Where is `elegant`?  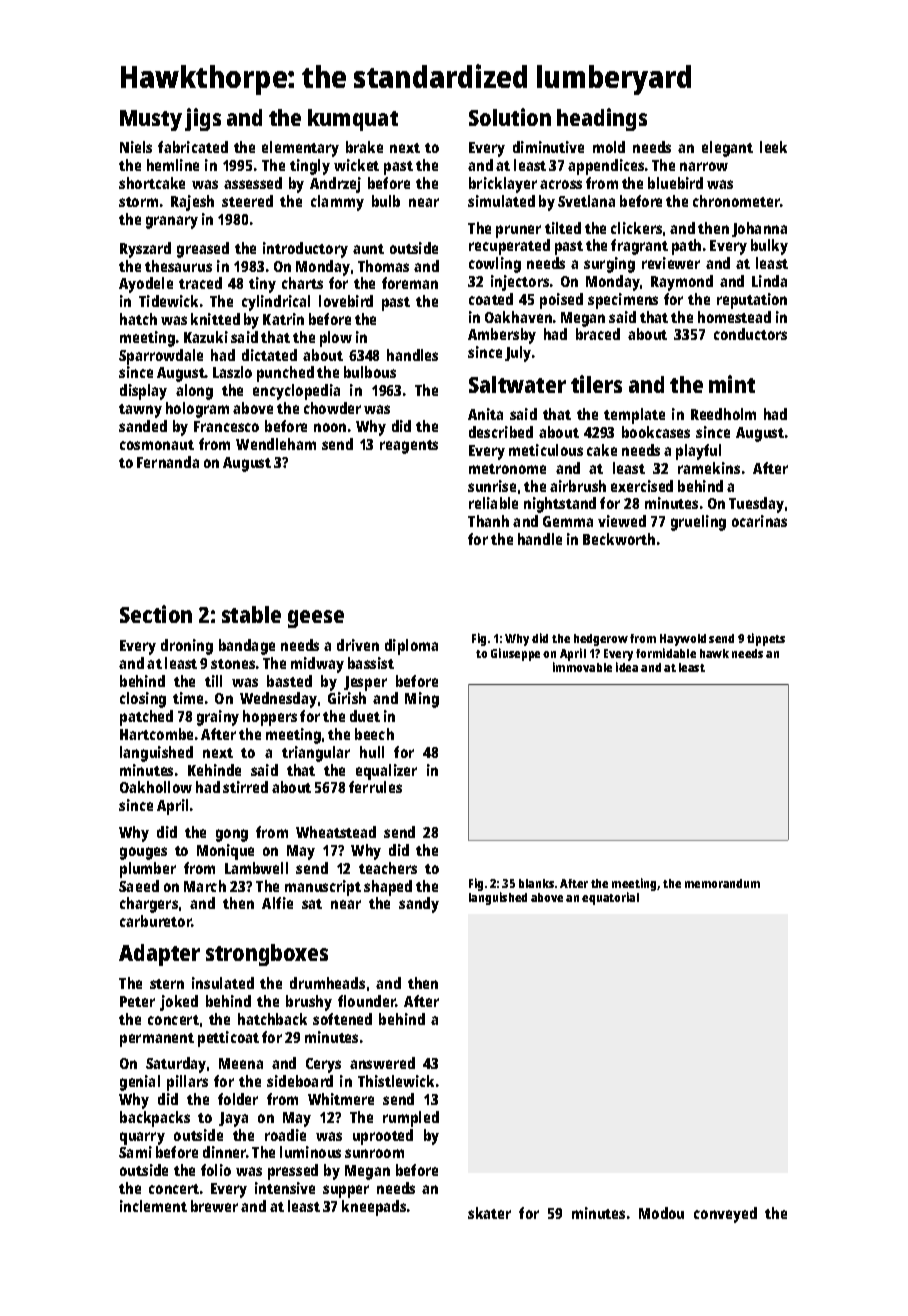 elegant is located at coordinates (727, 149).
